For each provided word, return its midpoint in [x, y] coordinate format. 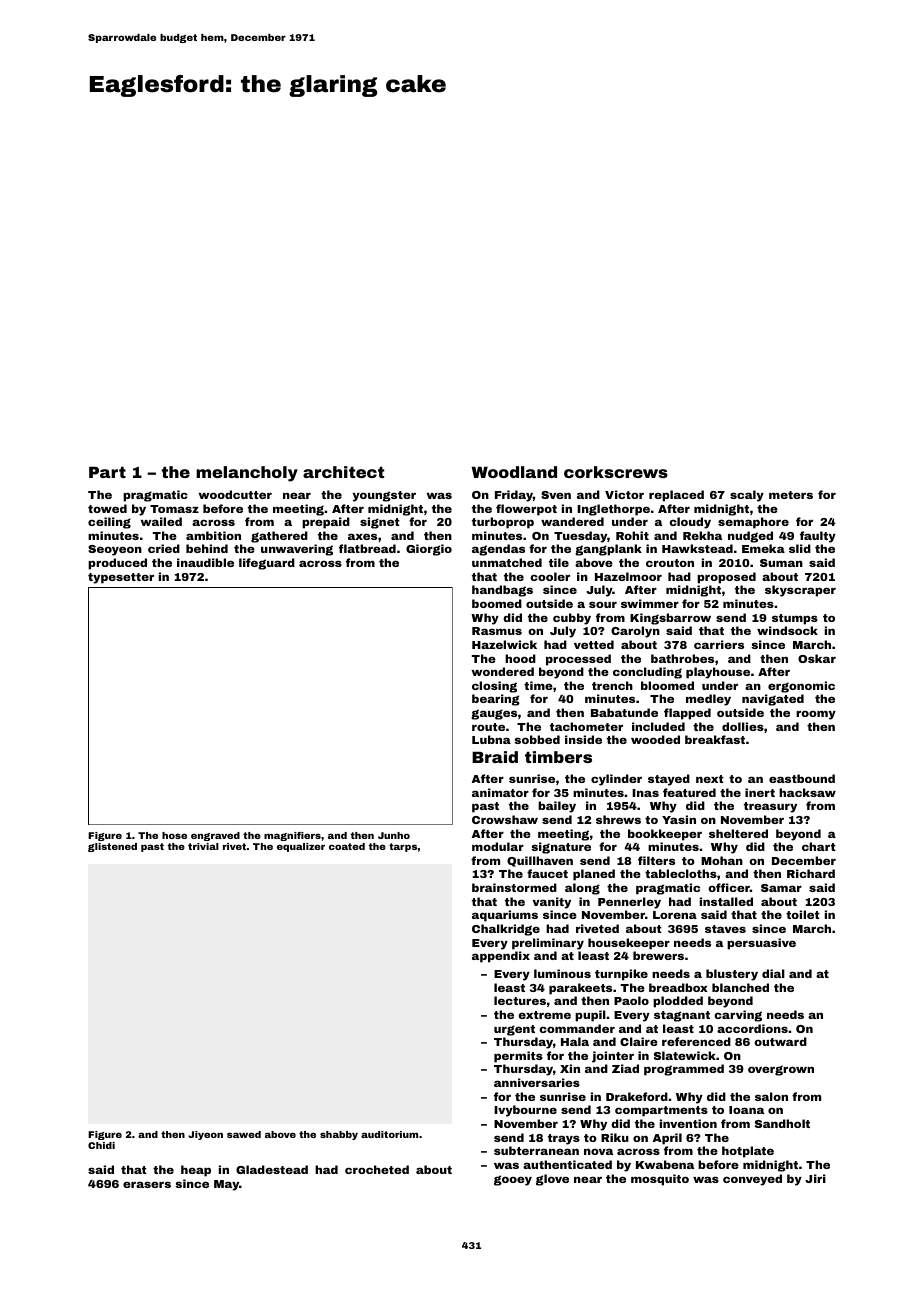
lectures [520, 1000]
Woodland [514, 472]
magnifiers [292, 836]
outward [780, 1041]
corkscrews [616, 472]
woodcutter [235, 494]
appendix [501, 957]
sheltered [738, 833]
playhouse [718, 673]
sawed [244, 1134]
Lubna [491, 739]
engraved [215, 836]
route [488, 727]
